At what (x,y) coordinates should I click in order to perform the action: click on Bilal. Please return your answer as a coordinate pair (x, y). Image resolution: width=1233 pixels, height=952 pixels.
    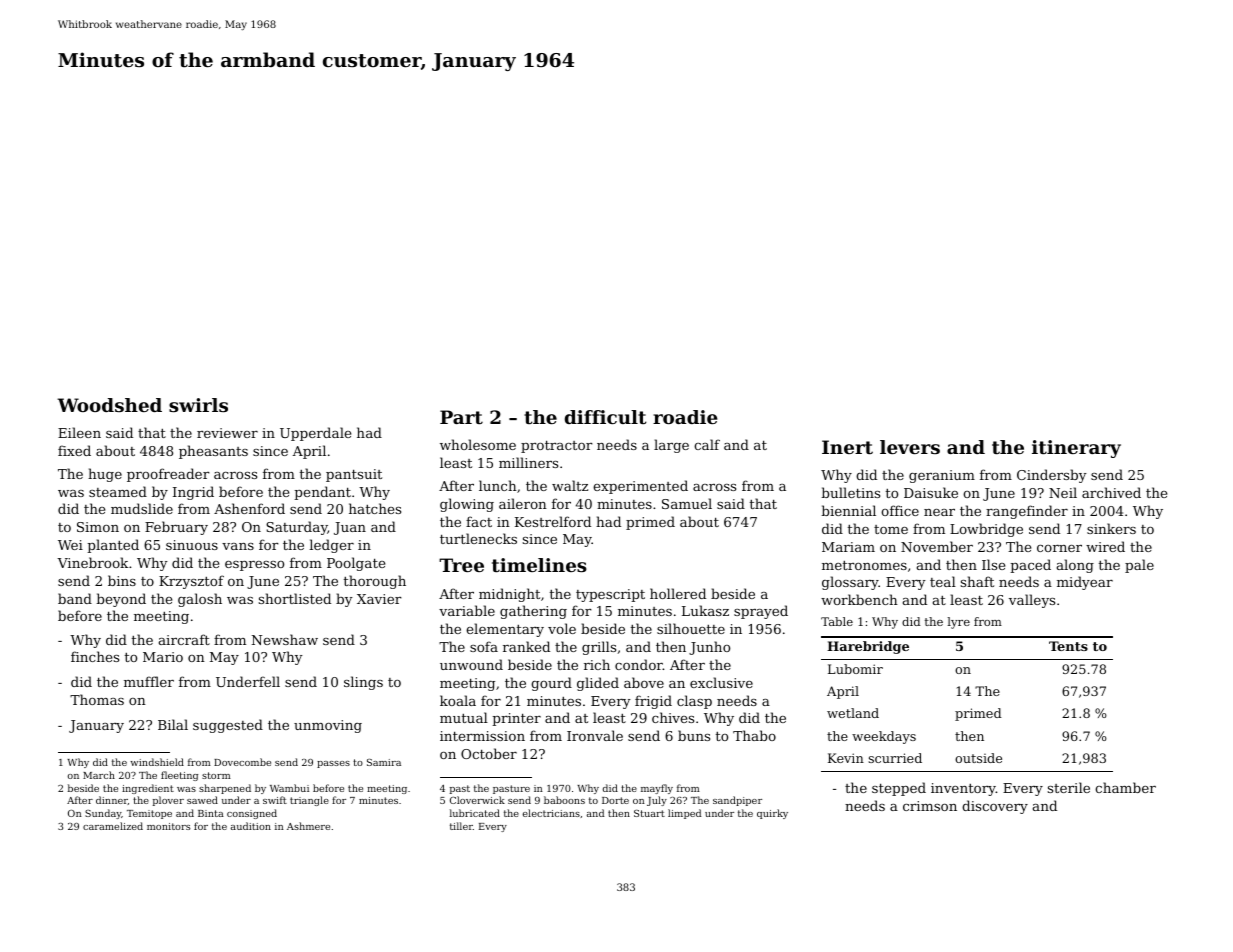
    Looking at the image, I should click on (173, 724).
